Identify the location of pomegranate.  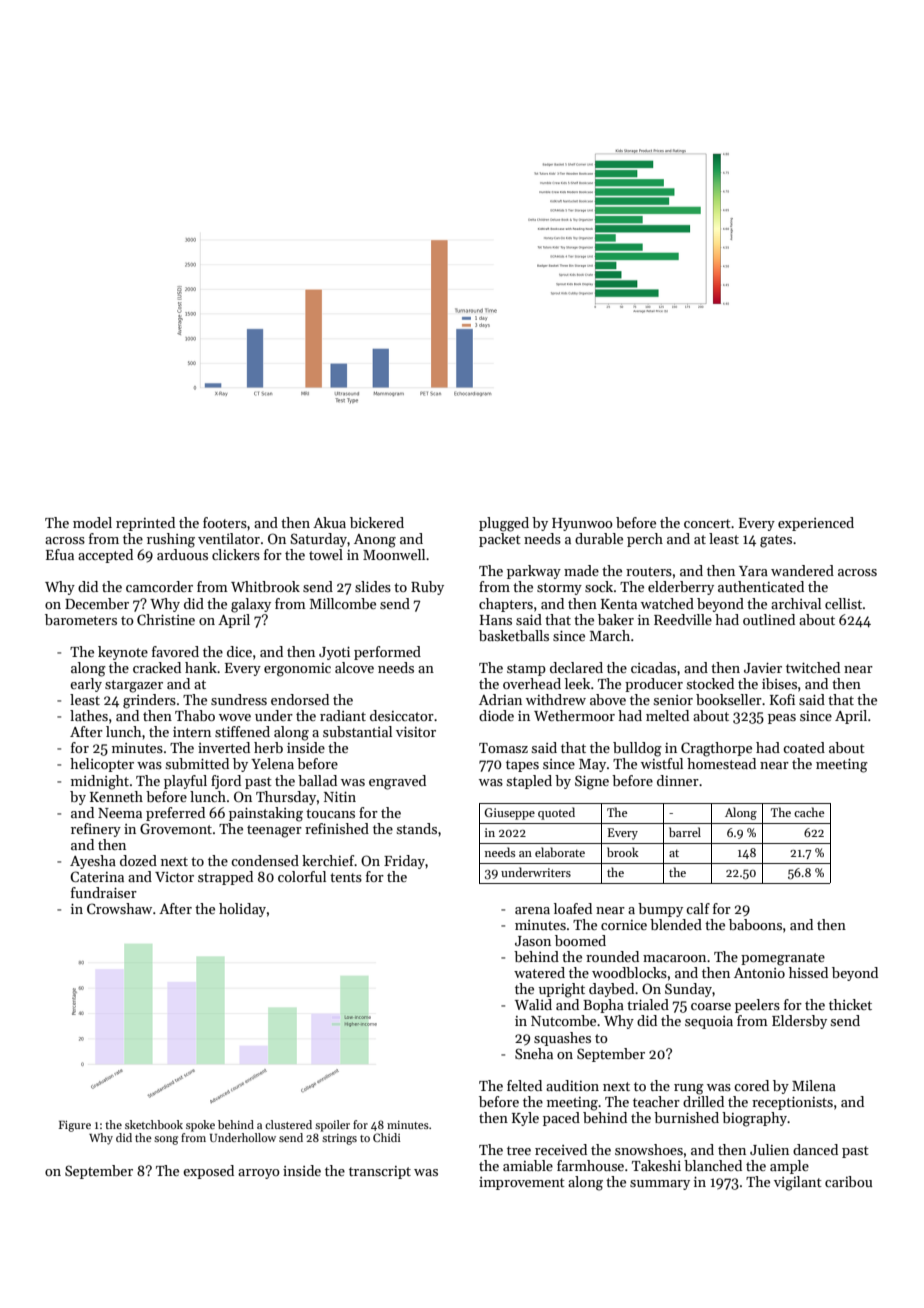
(783, 959).
